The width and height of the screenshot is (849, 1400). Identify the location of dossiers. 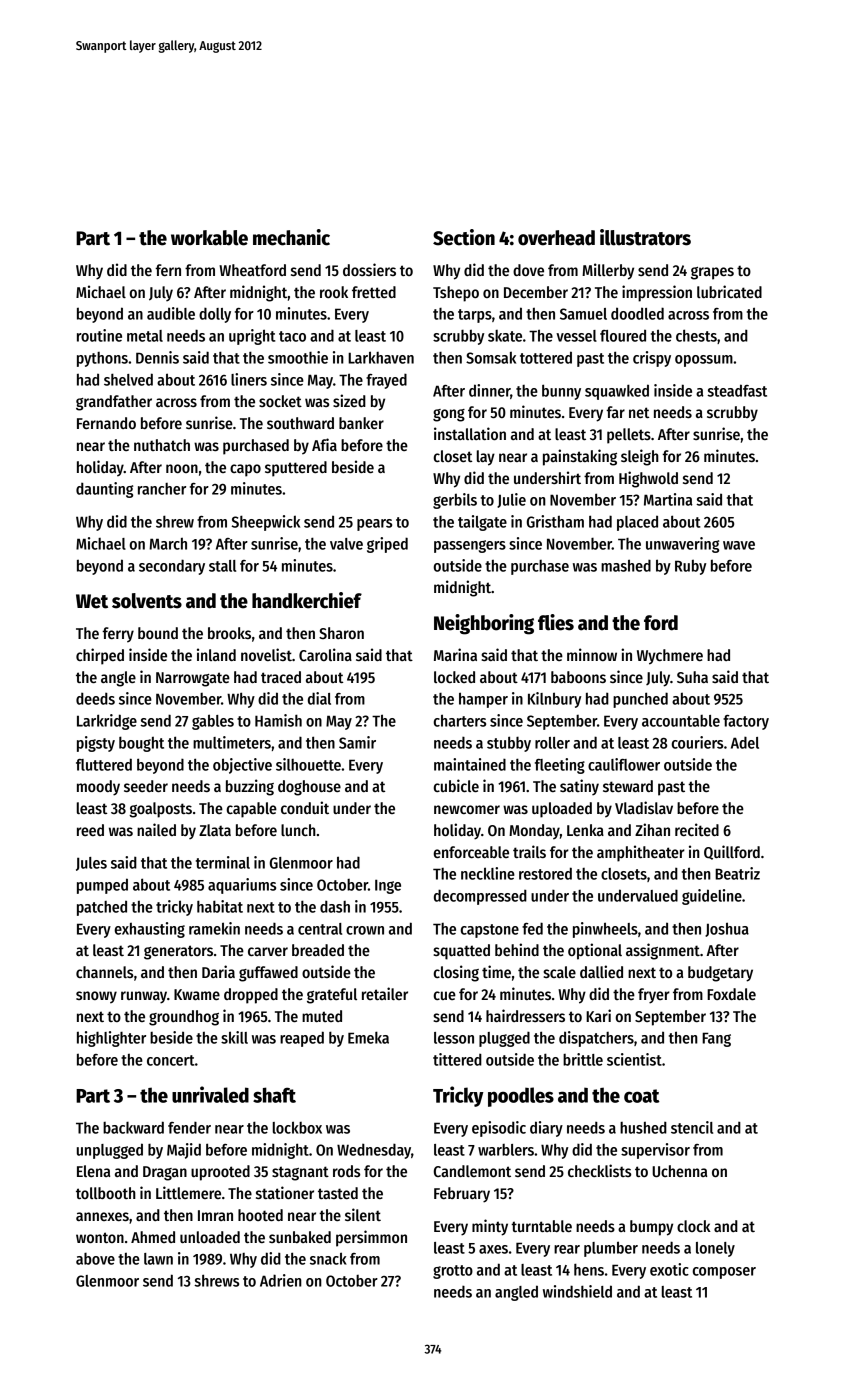
(369, 269).
